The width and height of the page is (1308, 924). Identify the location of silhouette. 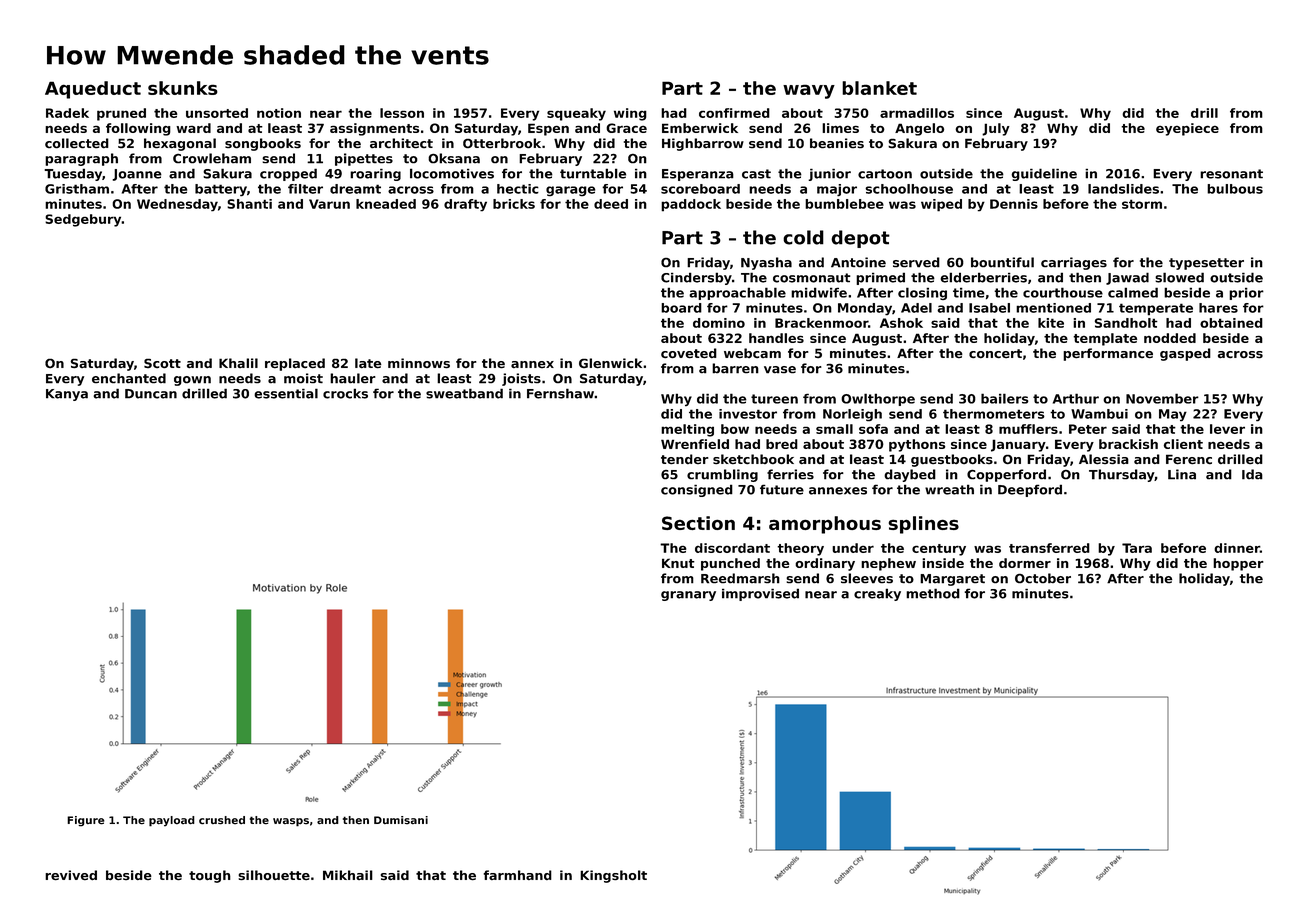
(274, 875).
